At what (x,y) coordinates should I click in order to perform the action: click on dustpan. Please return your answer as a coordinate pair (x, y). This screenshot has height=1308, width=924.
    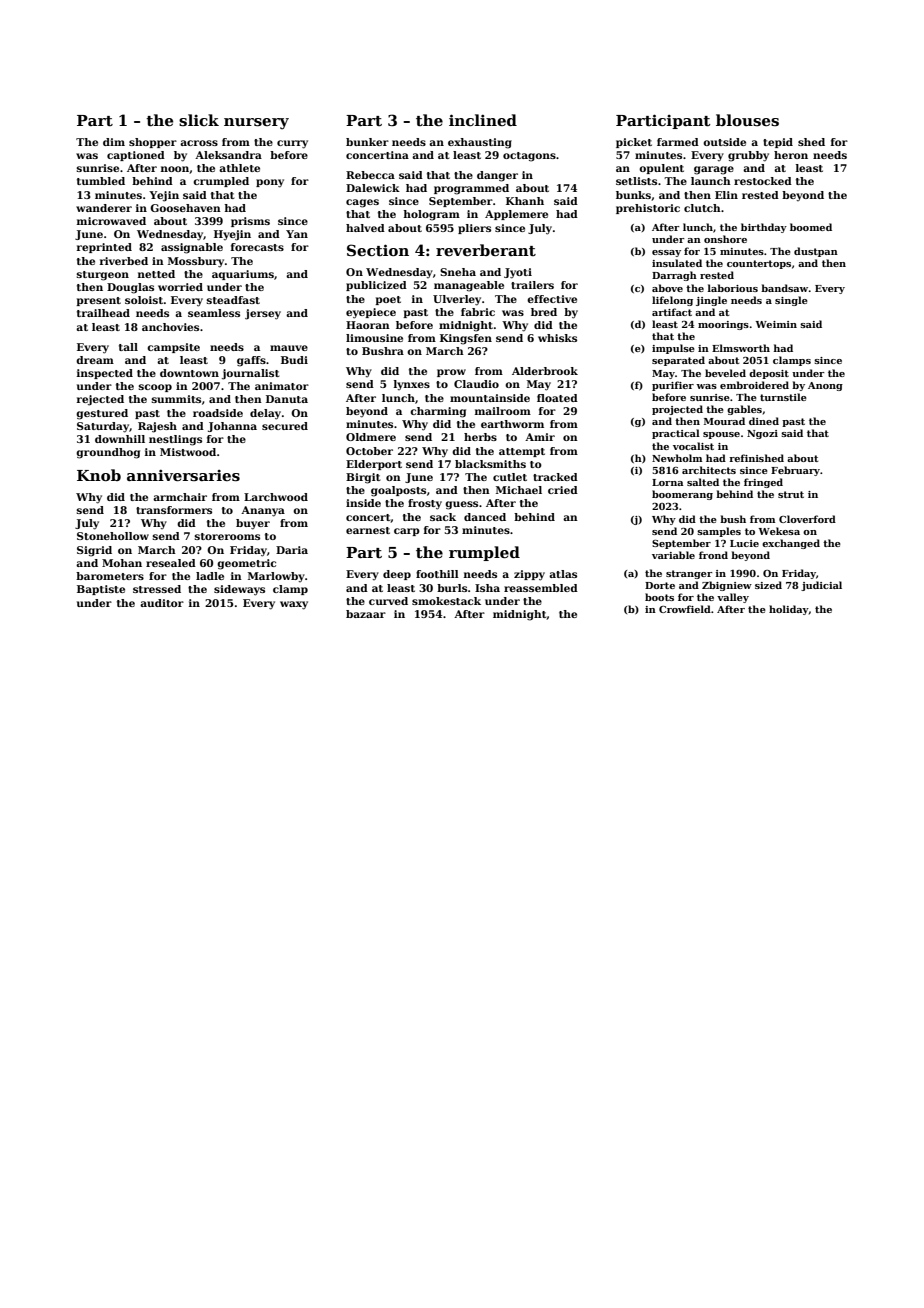
    Looking at the image, I should click on (816, 252).
